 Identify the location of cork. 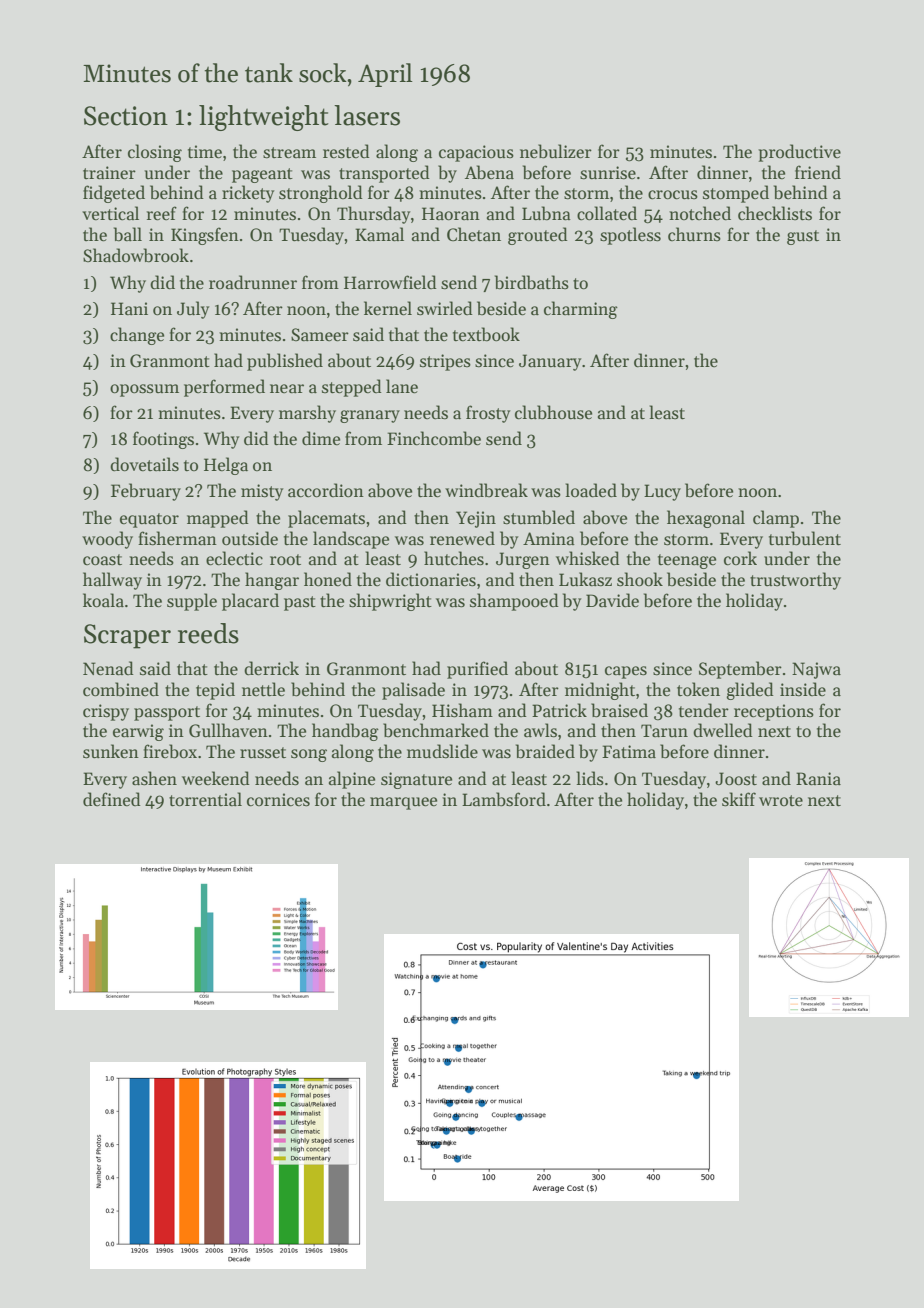
(740, 558).
